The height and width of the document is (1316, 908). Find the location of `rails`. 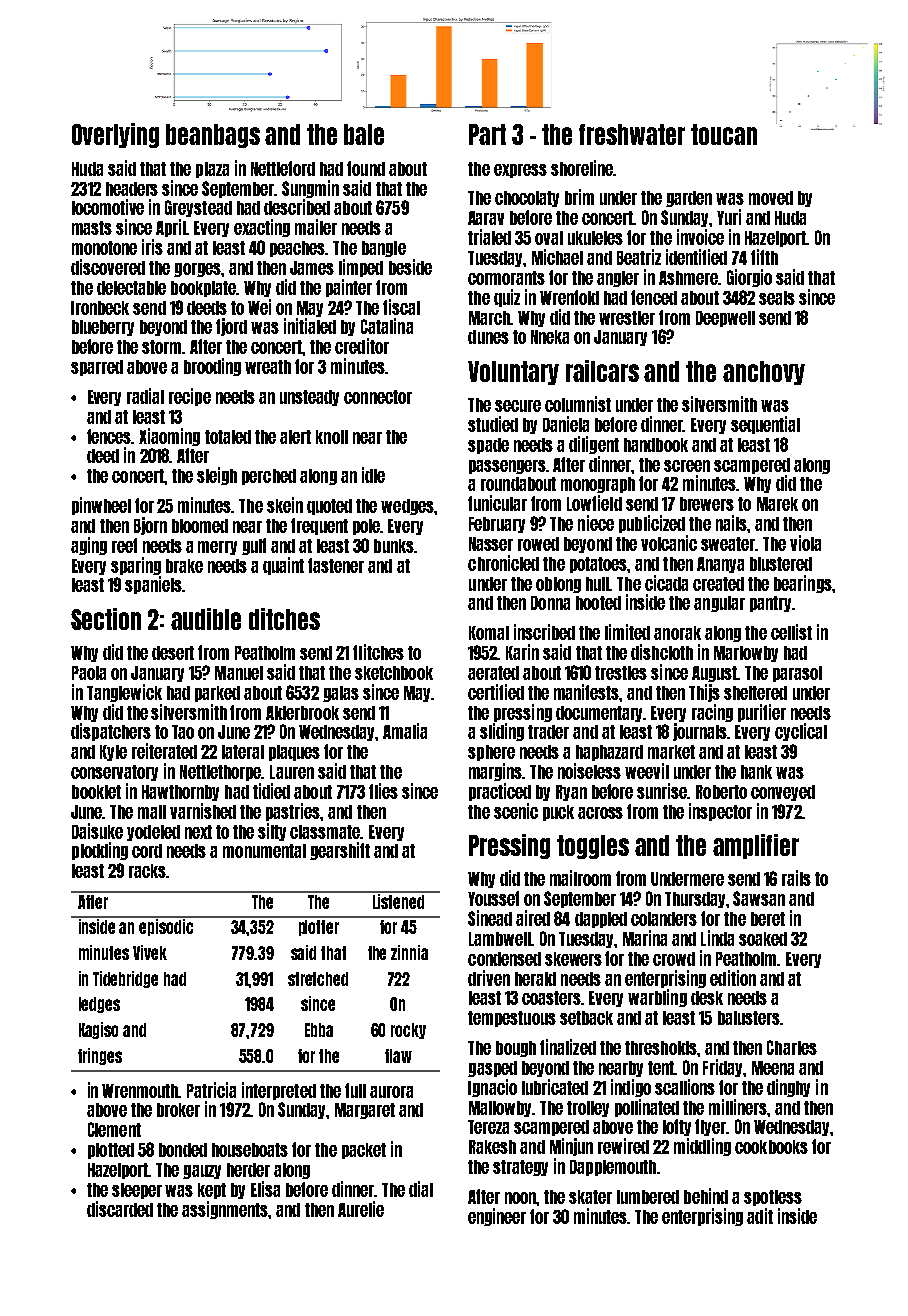

rails is located at coordinates (796, 878).
